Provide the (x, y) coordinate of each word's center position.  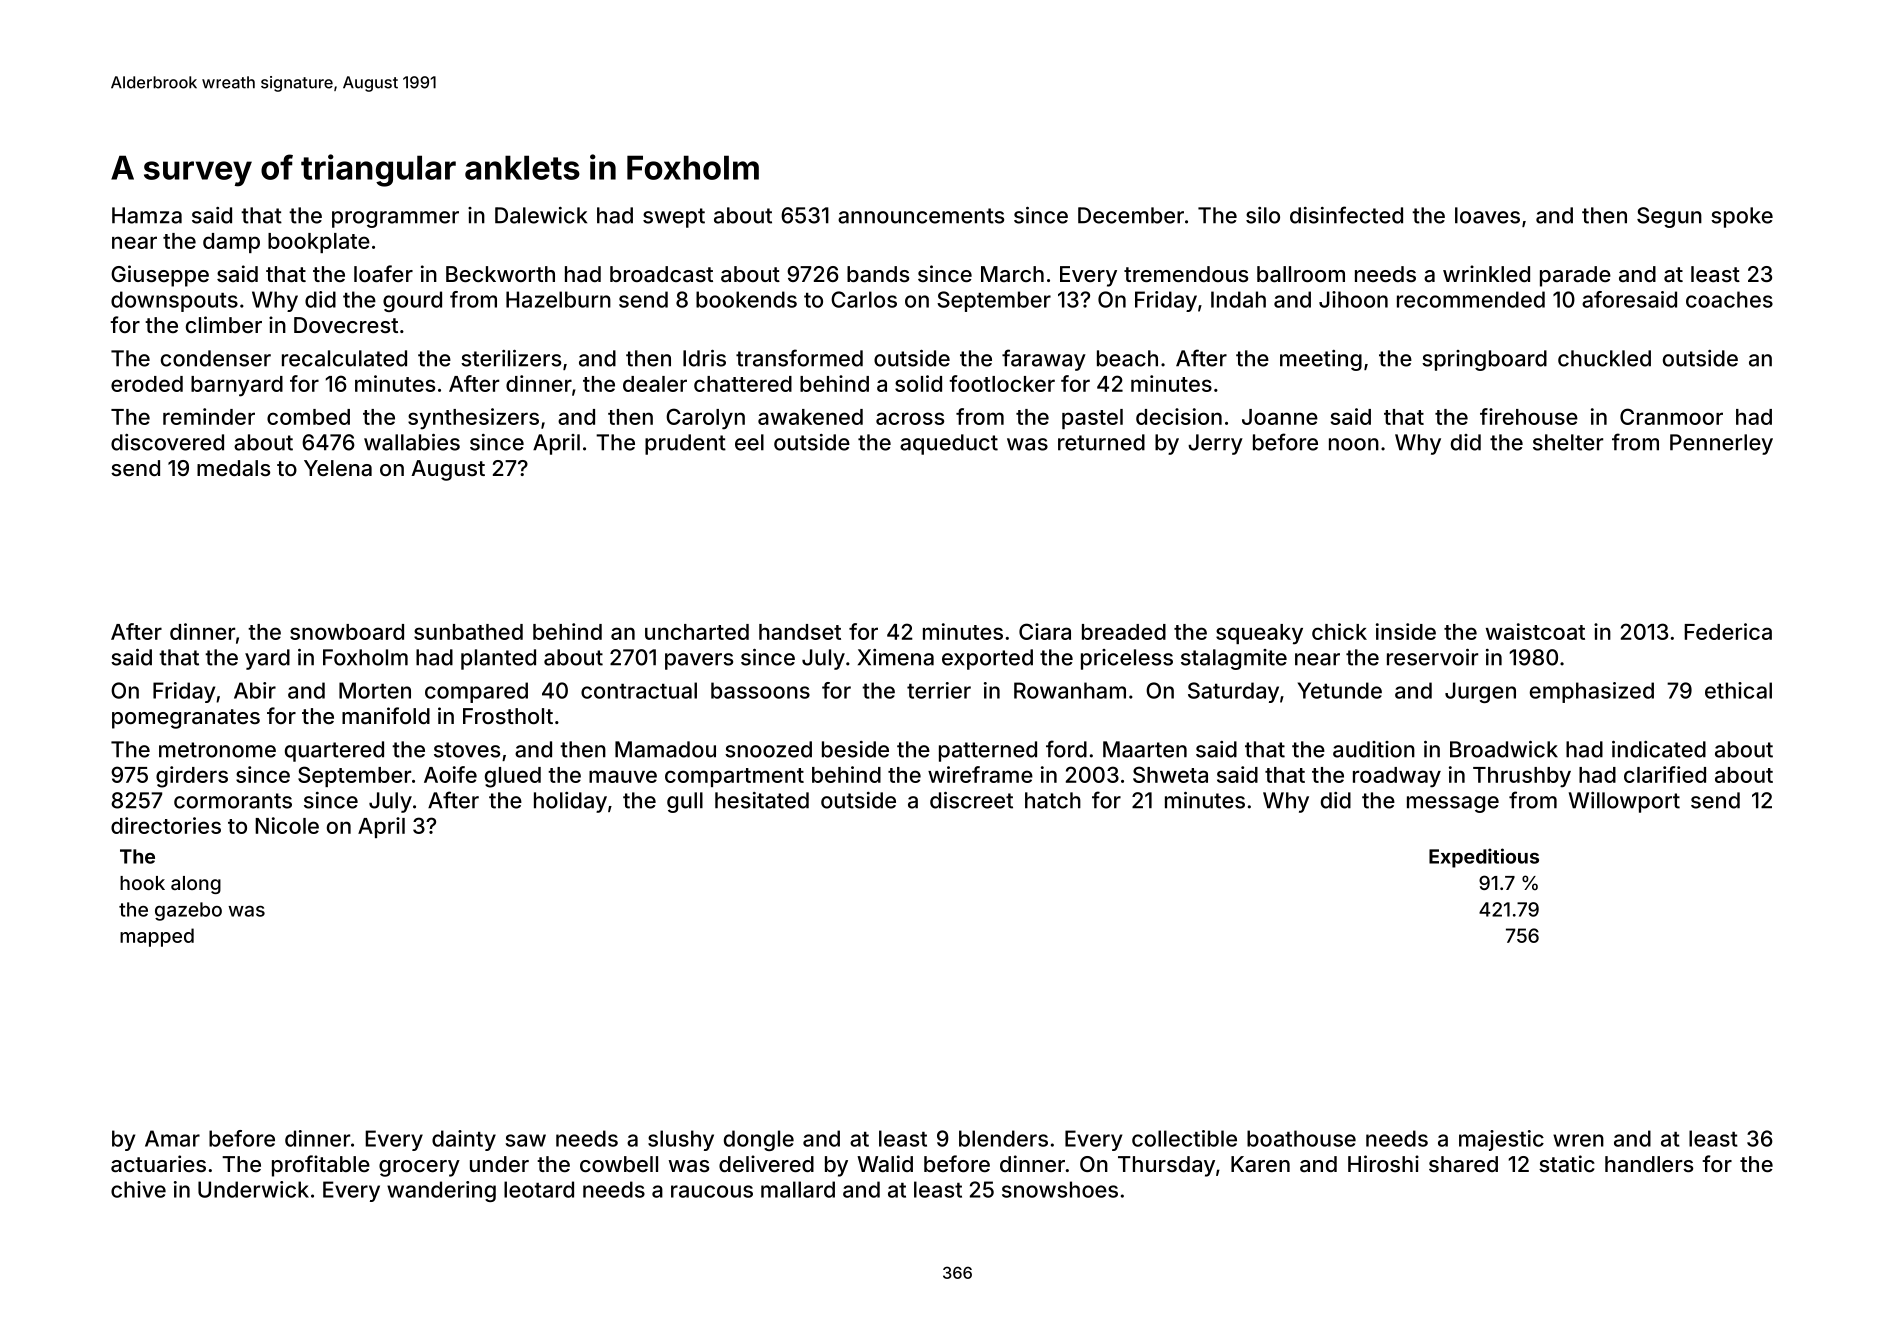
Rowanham (1070, 690)
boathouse (1301, 1138)
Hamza (147, 215)
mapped (157, 937)
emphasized (1592, 692)
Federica (1728, 631)
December (1131, 215)
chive (138, 1189)
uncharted (697, 632)
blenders (1003, 1138)
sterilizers (511, 358)
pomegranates (186, 719)
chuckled (1604, 358)
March (1012, 274)
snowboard (347, 632)
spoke (1742, 217)
